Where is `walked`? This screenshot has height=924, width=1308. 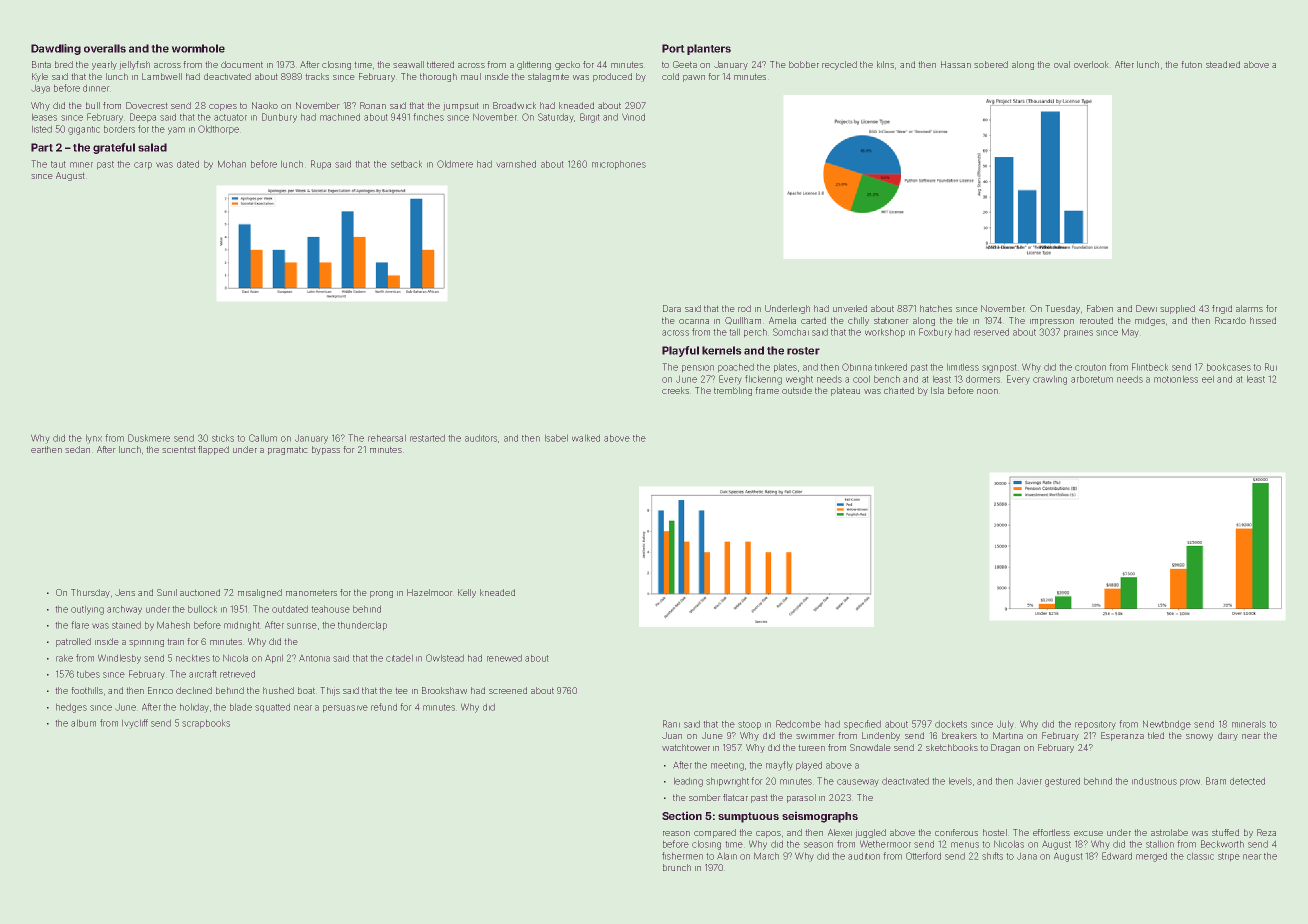 walked is located at coordinates (586, 438).
